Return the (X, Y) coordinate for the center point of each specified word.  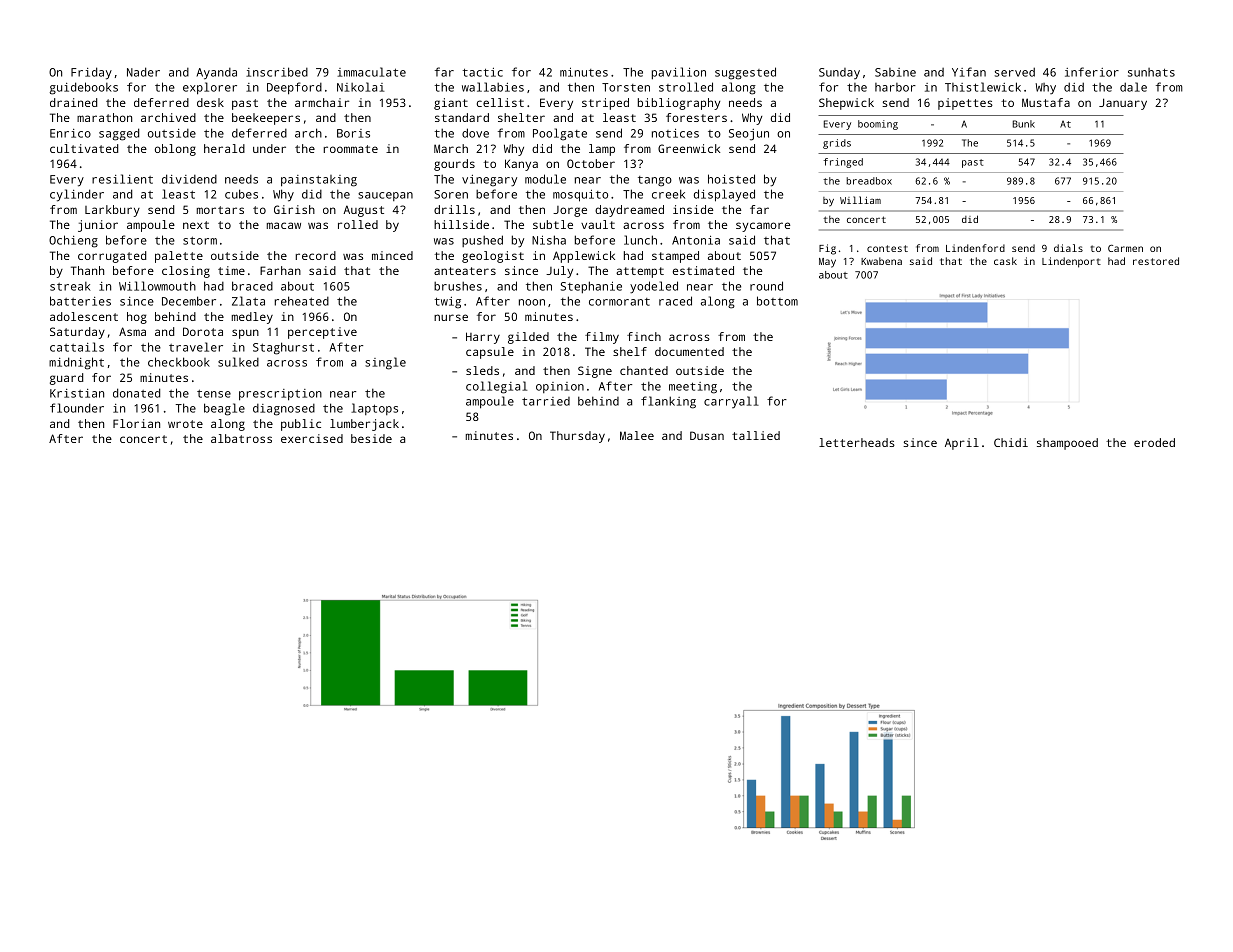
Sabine (895, 72)
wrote (185, 424)
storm (200, 240)
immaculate (371, 72)
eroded (1154, 442)
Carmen (1125, 248)
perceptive (322, 333)
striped (605, 104)
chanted (644, 370)
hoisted (731, 179)
